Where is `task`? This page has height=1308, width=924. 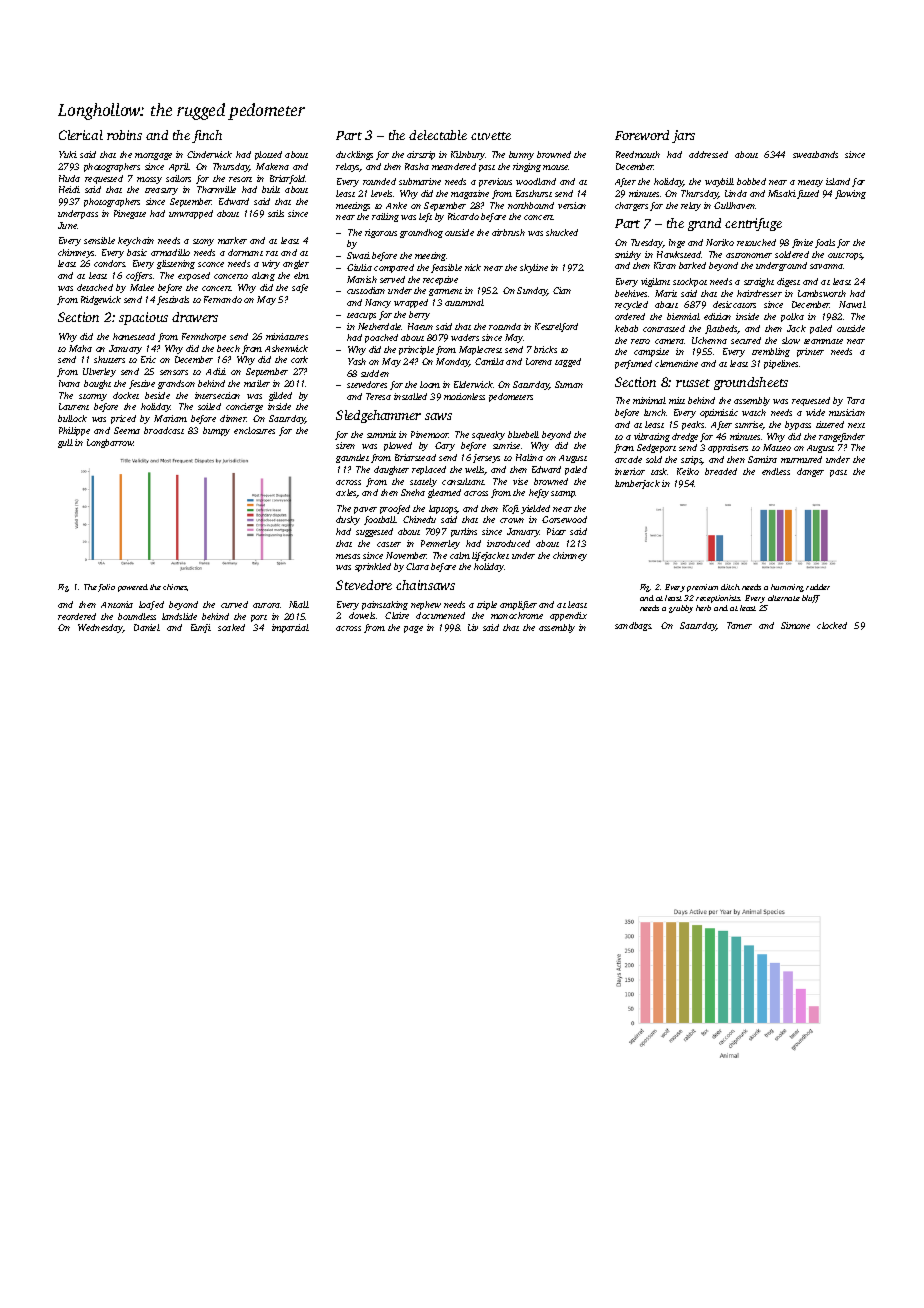
task is located at coordinates (659, 471).
